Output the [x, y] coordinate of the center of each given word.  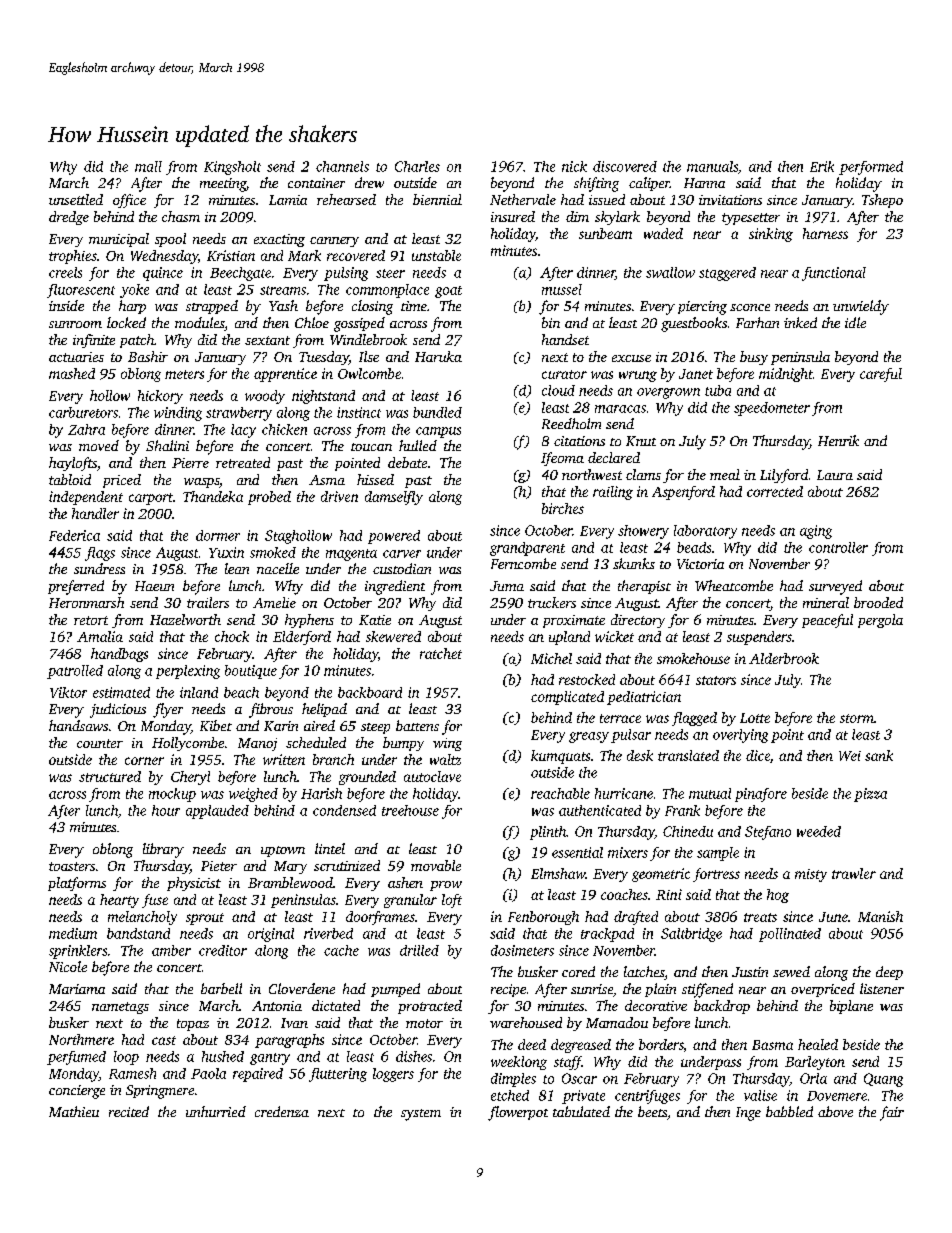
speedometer [772, 409]
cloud [558, 390]
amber [171, 950]
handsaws [78, 725]
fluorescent [81, 291]
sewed [791, 971]
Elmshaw [558, 873]
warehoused [526, 1022]
